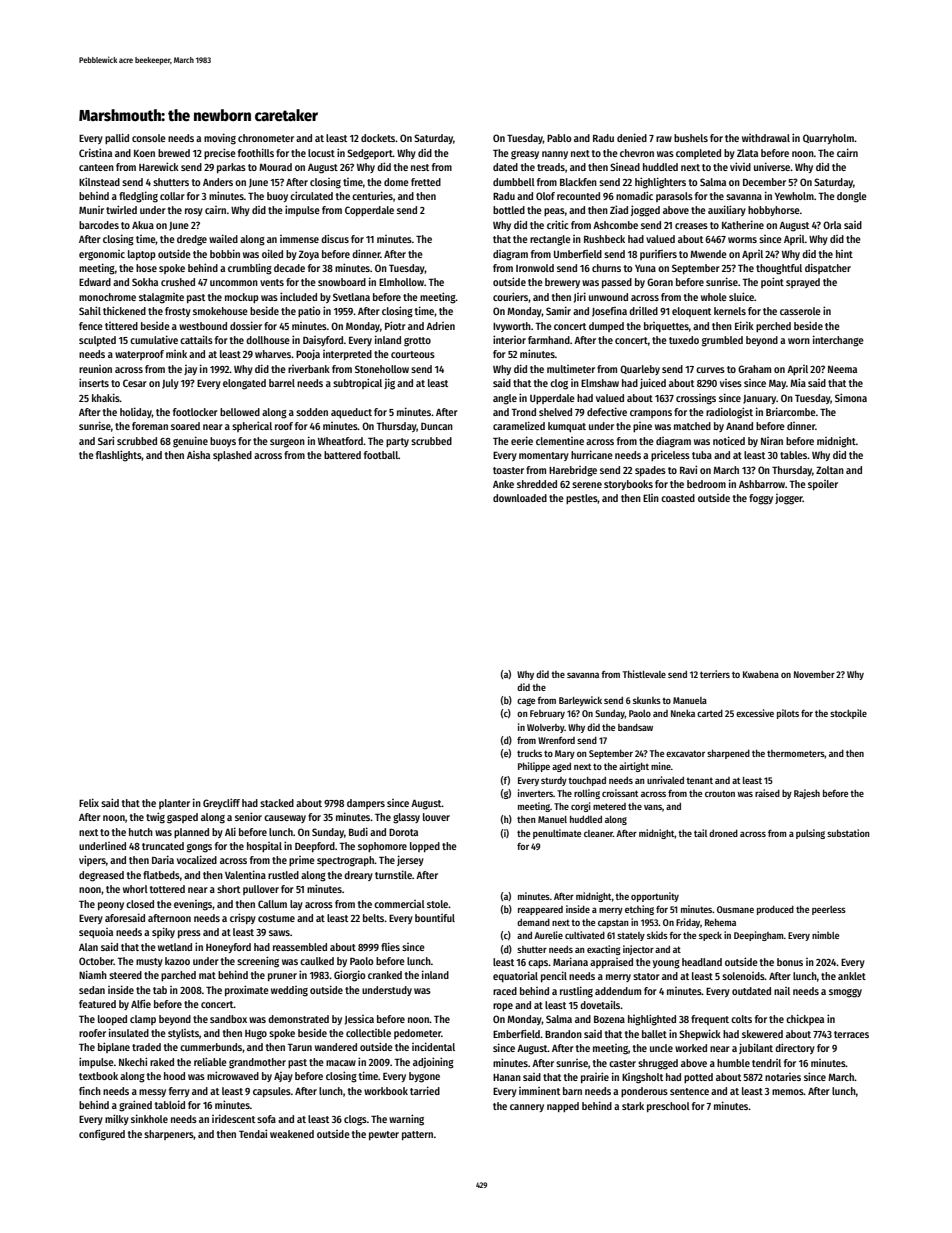 This screenshot has height=1233, width=952. What do you see at coordinates (266, 138) in the screenshot?
I see `chronometer` at bounding box center [266, 138].
